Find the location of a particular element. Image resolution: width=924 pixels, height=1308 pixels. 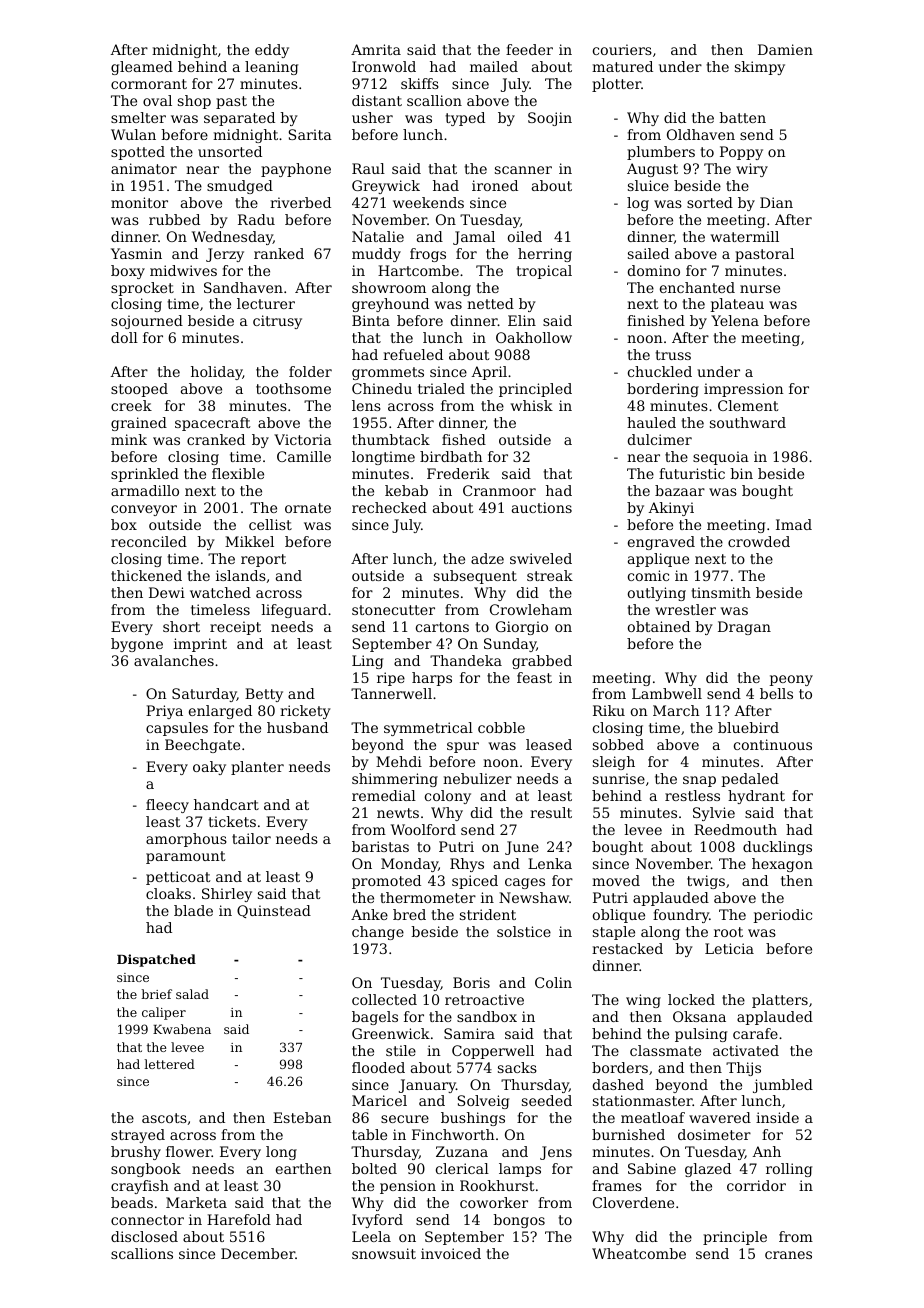

sleigh is located at coordinates (614, 763).
